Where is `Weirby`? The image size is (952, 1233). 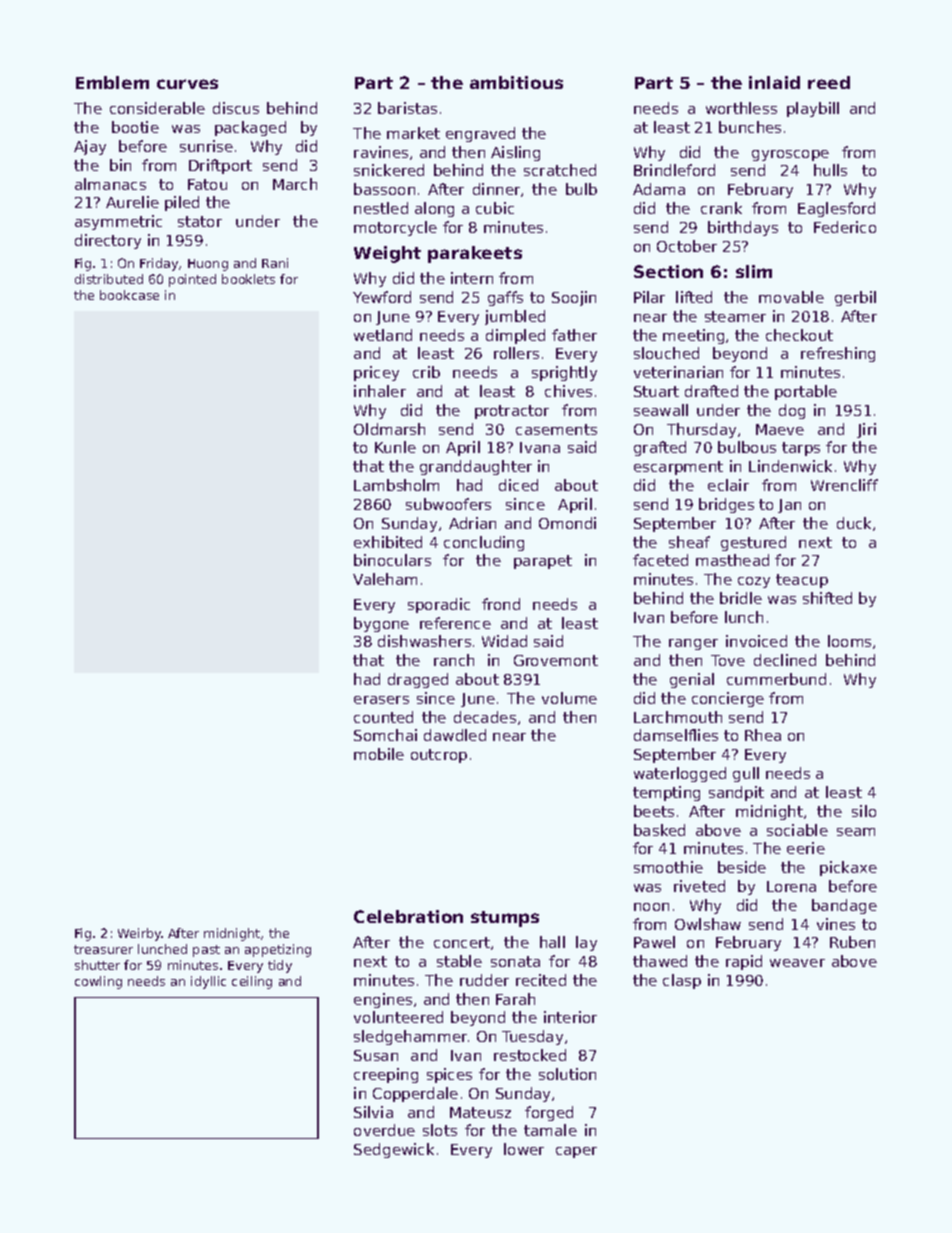
Weirby is located at coordinates (140, 934).
